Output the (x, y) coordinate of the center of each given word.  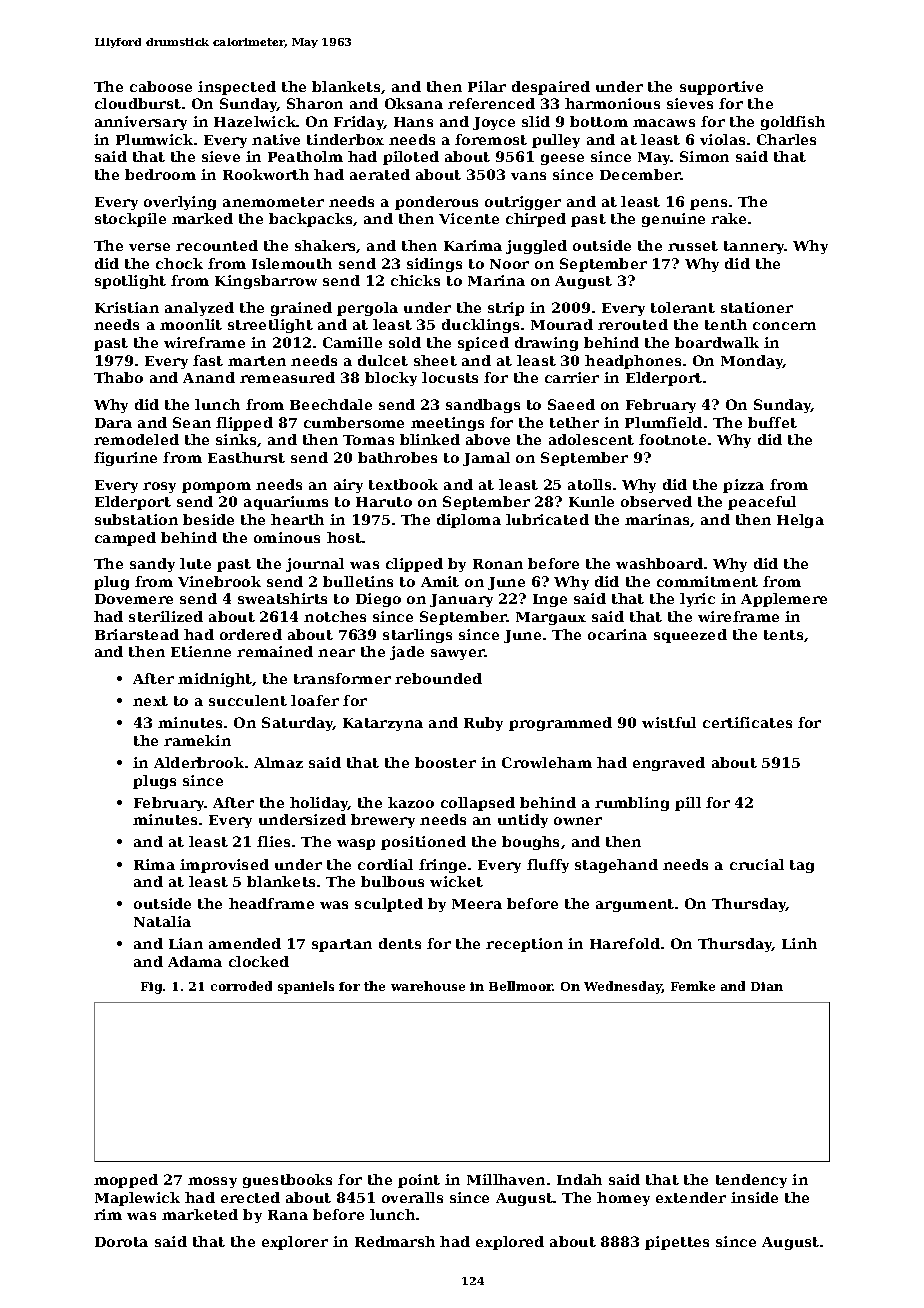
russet (693, 246)
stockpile (130, 220)
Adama (195, 961)
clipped (414, 565)
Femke (693, 986)
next (150, 701)
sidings (434, 265)
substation (136, 519)
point (419, 1181)
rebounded (438, 678)
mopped (126, 1181)
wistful (669, 722)
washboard (659, 563)
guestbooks (287, 1181)
